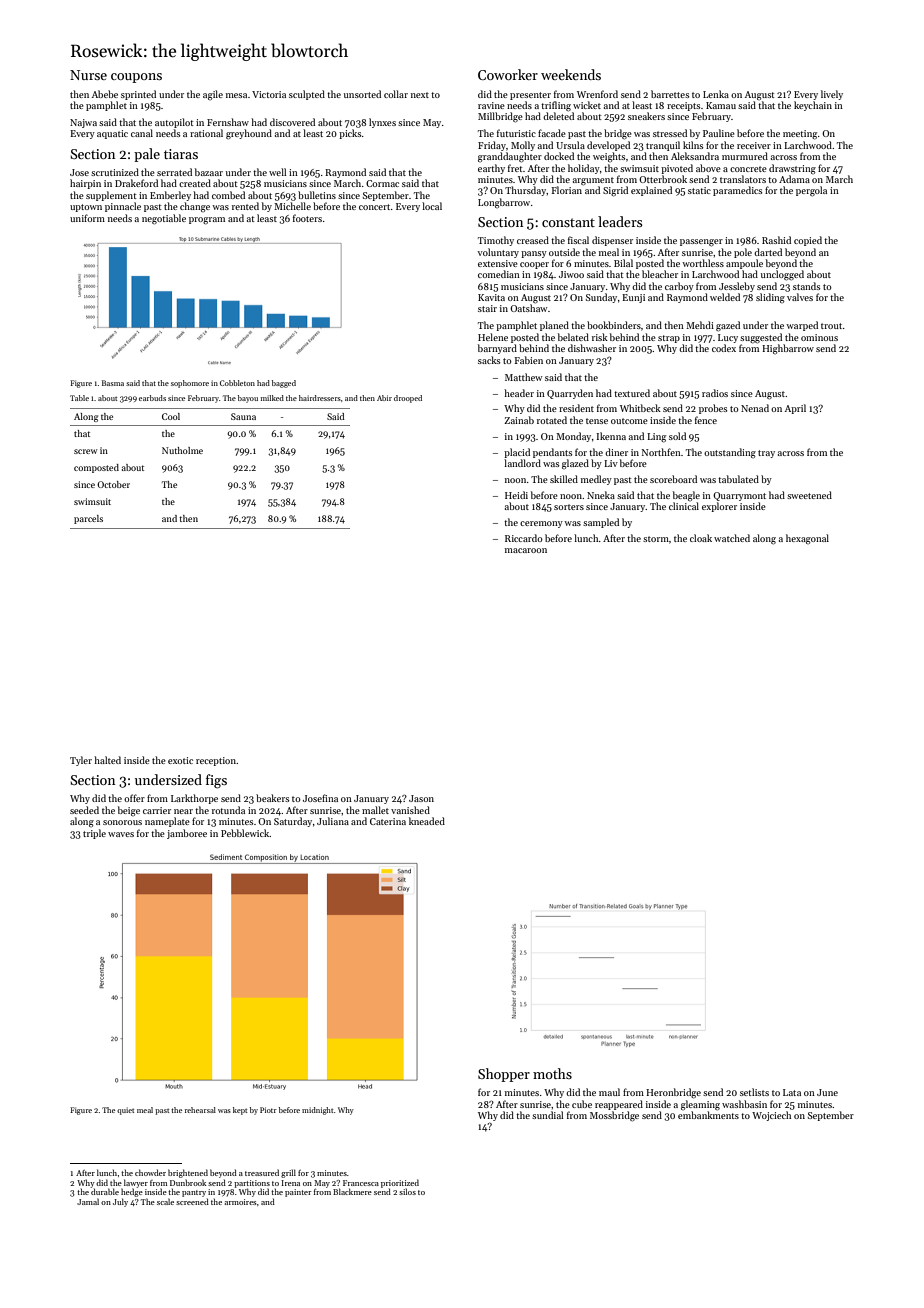  Describe the element at coordinates (407, 1191) in the image. I see `silos` at that location.
